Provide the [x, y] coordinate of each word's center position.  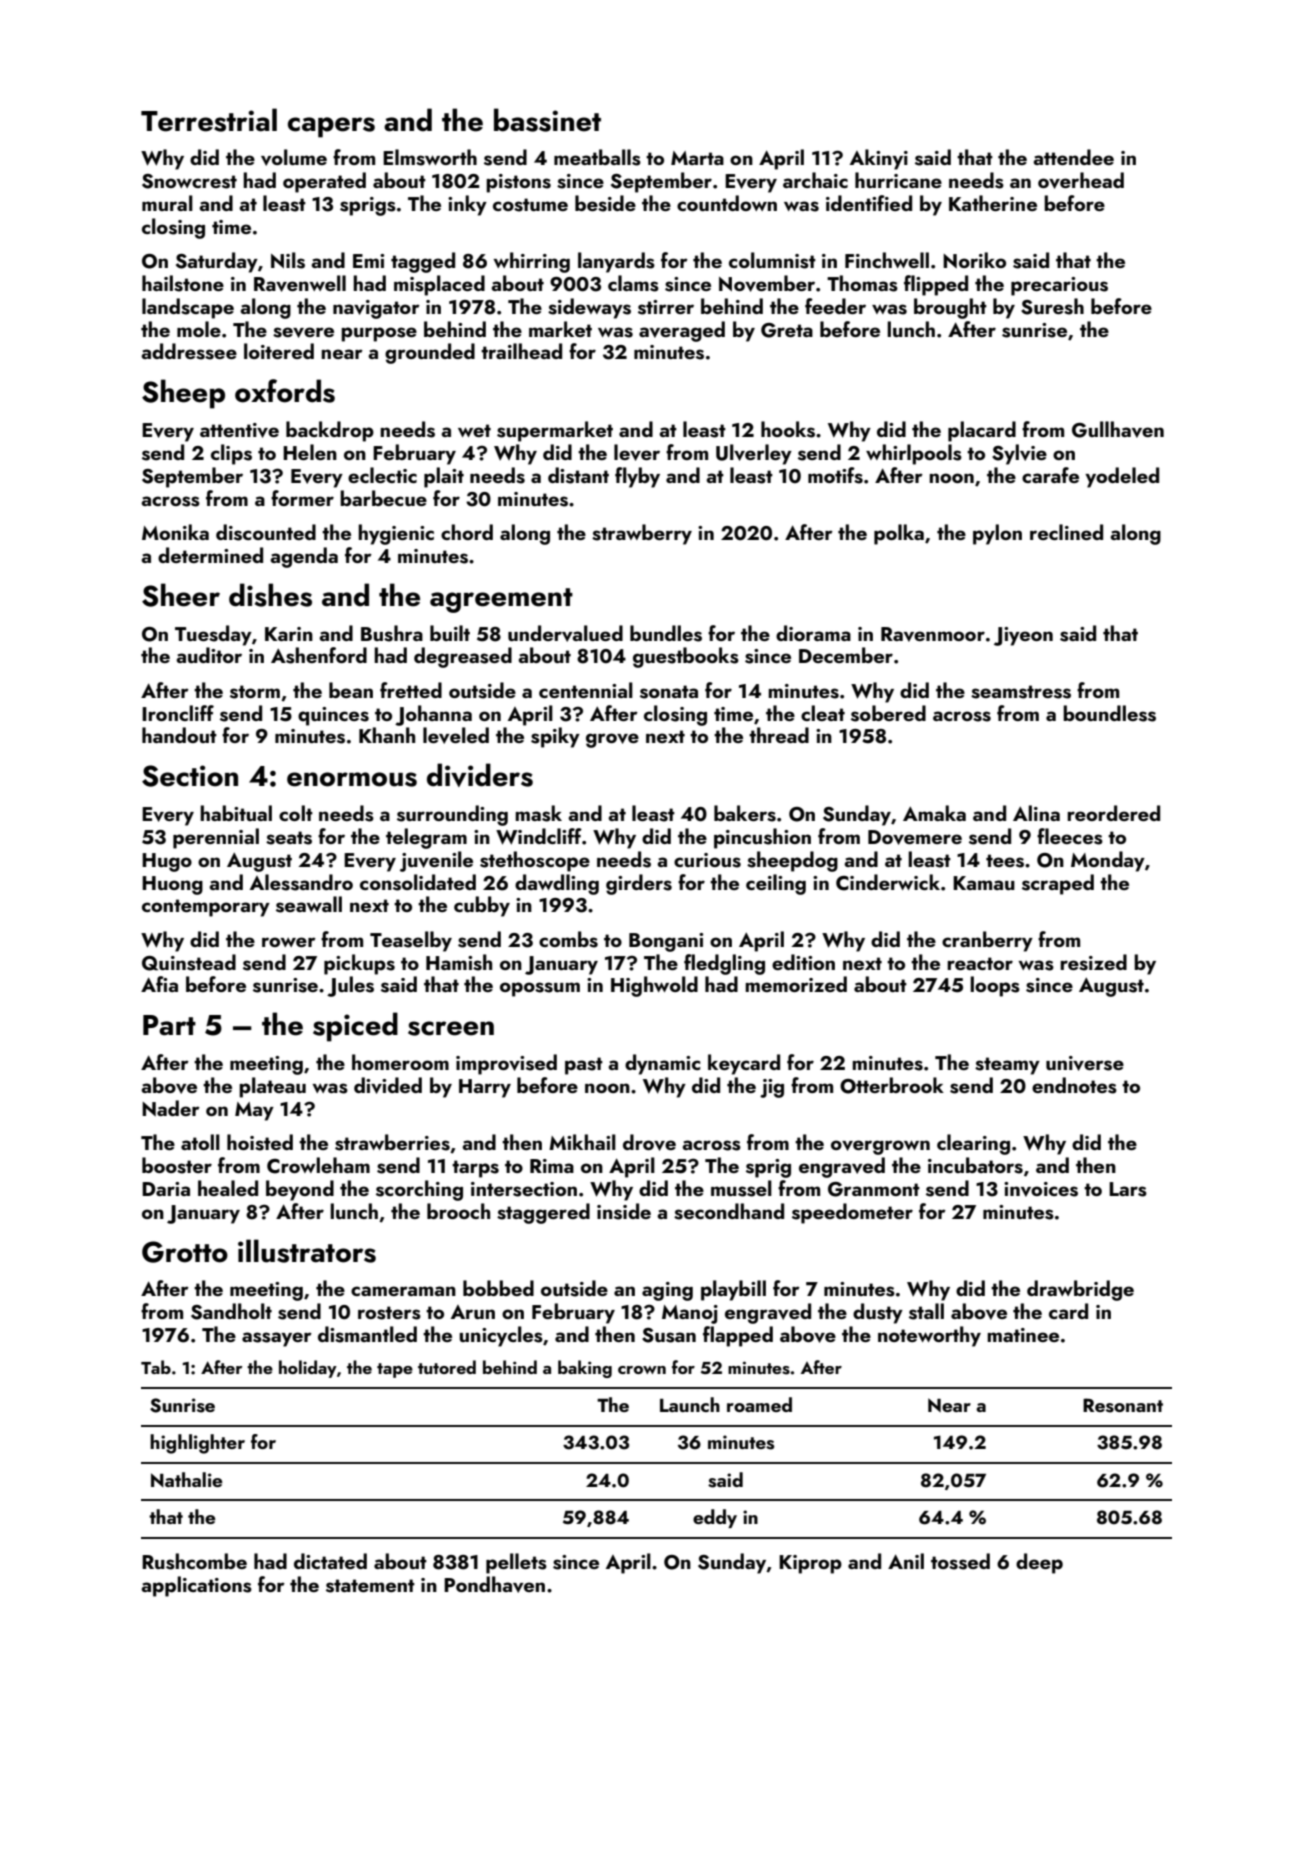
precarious [1059, 286]
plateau [272, 1087]
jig [772, 1088]
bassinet [547, 120]
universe [1085, 1063]
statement [370, 1586]
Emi [368, 261]
